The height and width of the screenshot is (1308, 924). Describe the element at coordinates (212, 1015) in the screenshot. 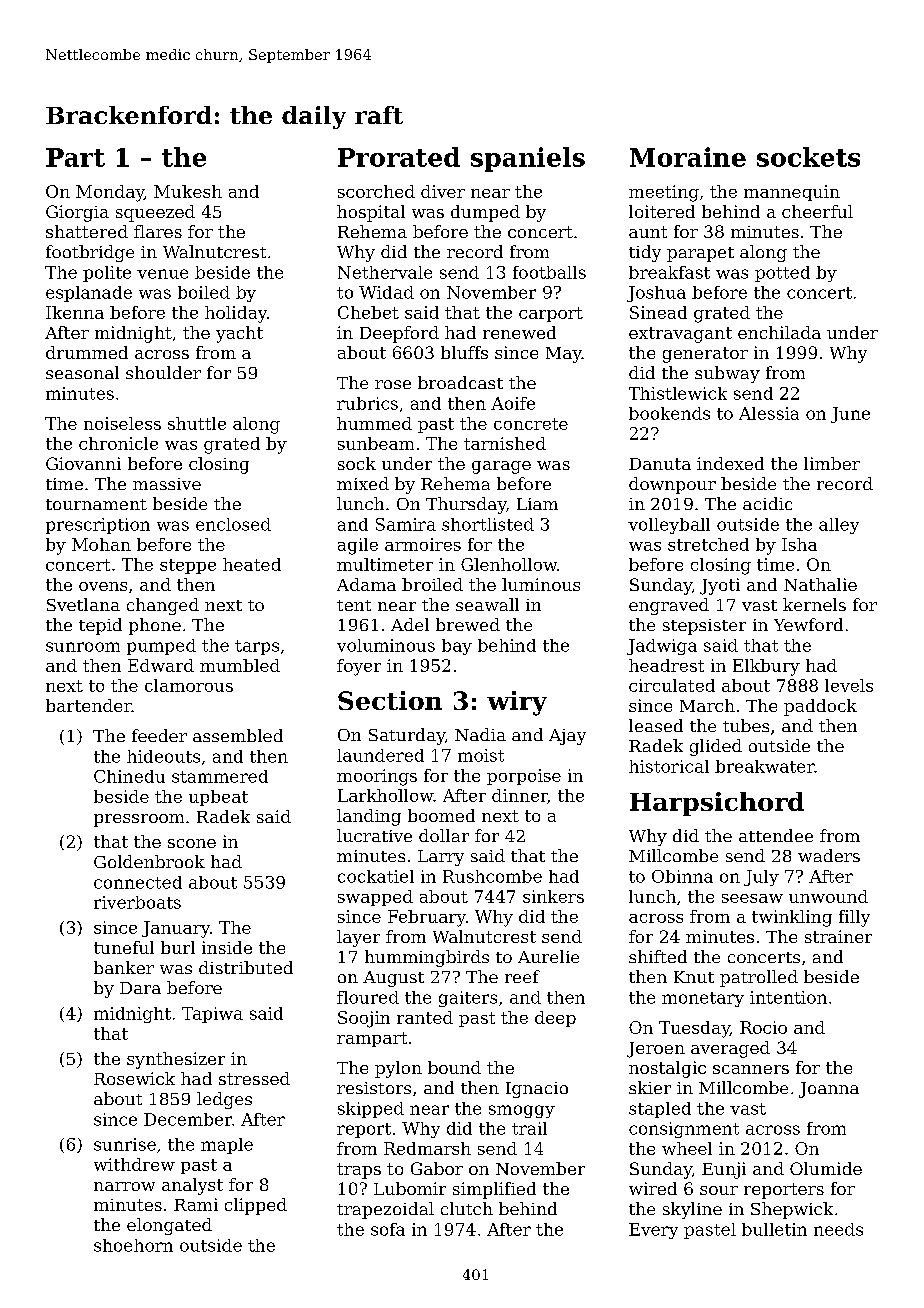

I see `Tapiwa` at that location.
